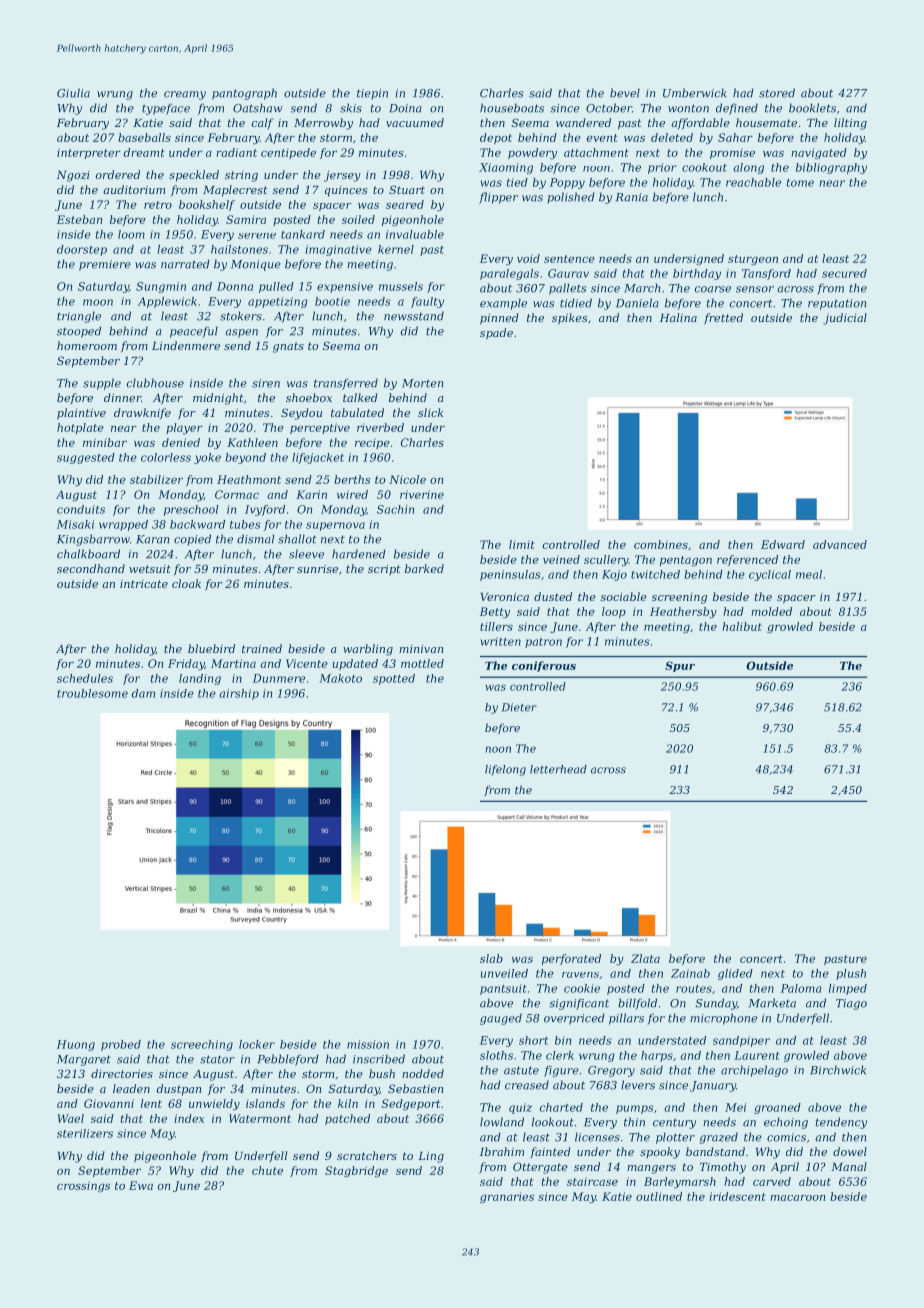 The image size is (924, 1308). Describe the element at coordinates (735, 1107) in the page. I see `Mei` at that location.
